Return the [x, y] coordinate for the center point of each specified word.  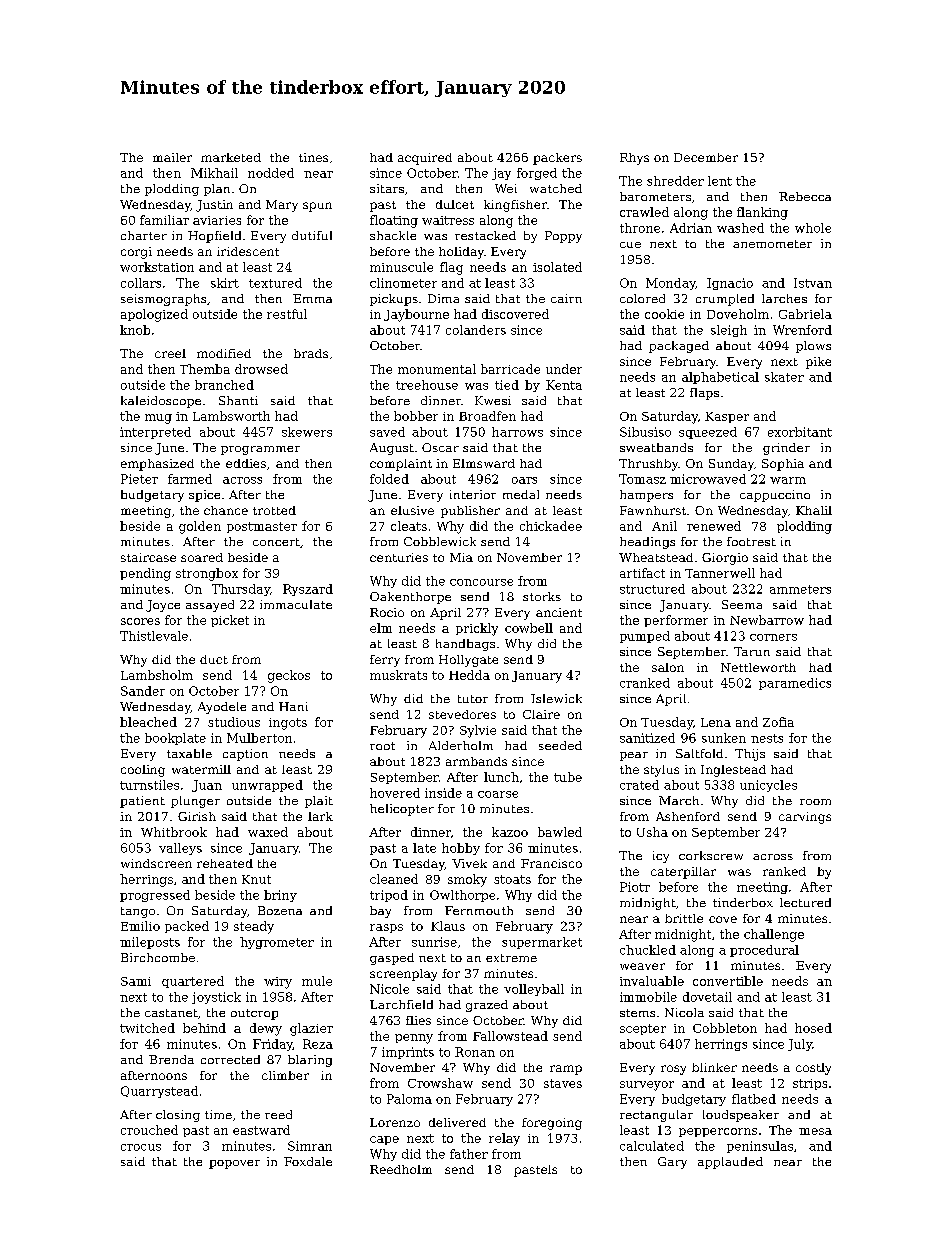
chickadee [551, 526]
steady [254, 927]
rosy [673, 1070]
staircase [148, 557]
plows [813, 347]
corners [773, 637]
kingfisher [515, 206]
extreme [511, 958]
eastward [261, 1130]
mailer [172, 157]
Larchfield [401, 1004]
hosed [813, 1028]
